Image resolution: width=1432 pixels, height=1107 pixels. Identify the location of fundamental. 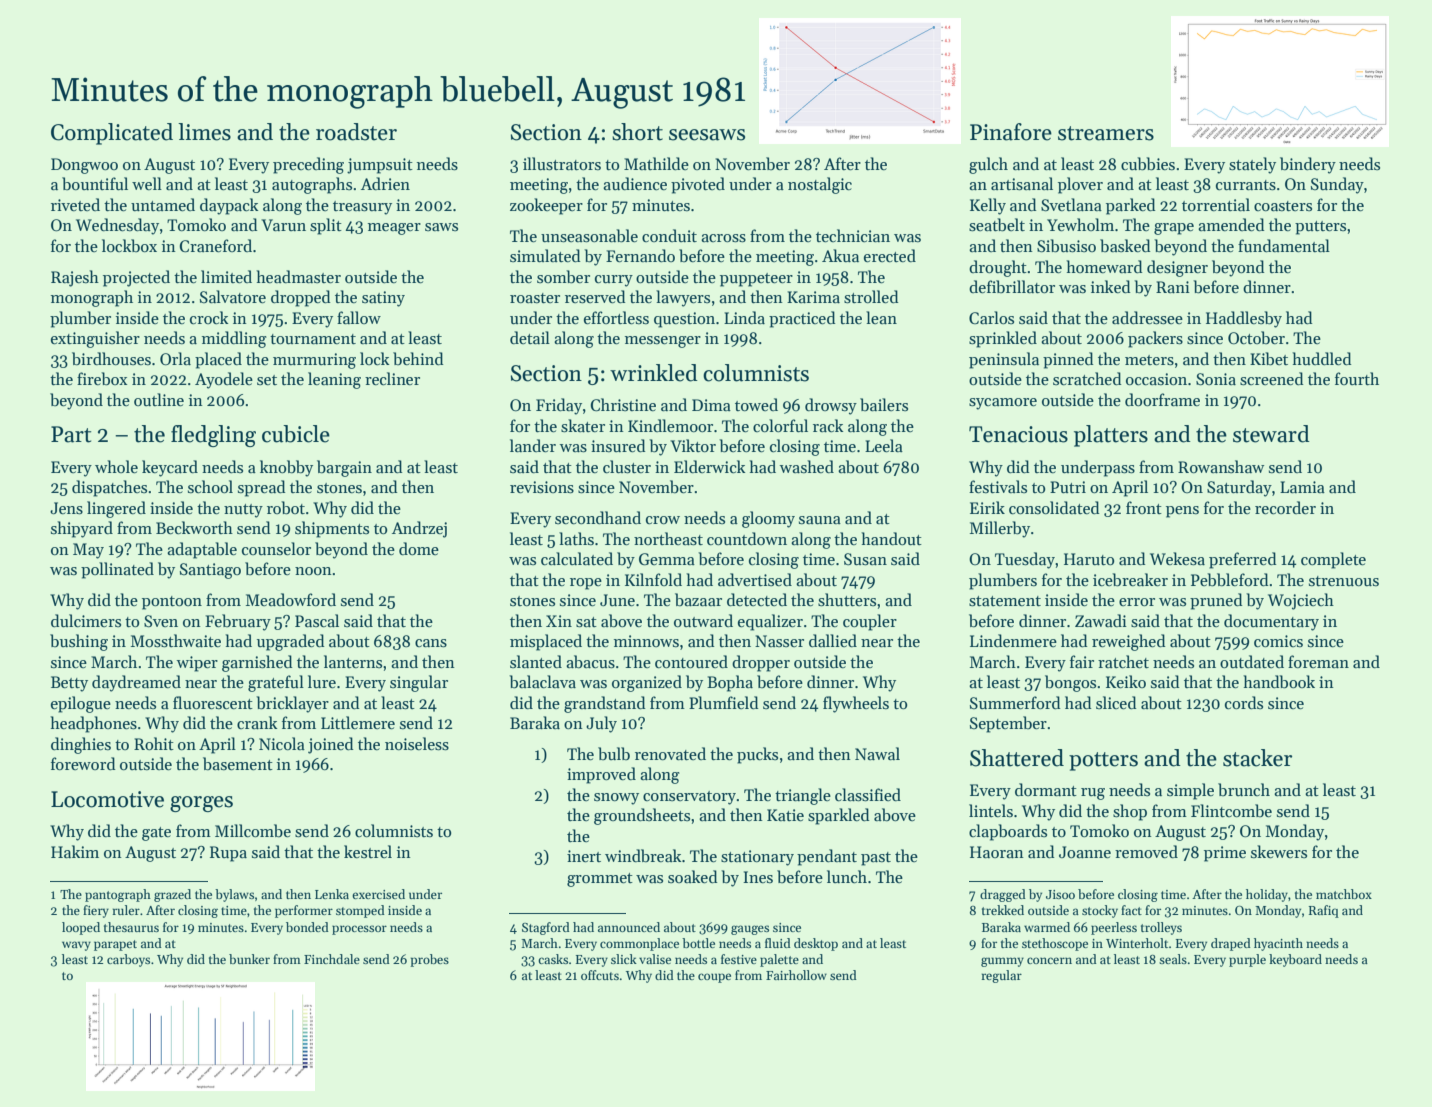
(1284, 245).
